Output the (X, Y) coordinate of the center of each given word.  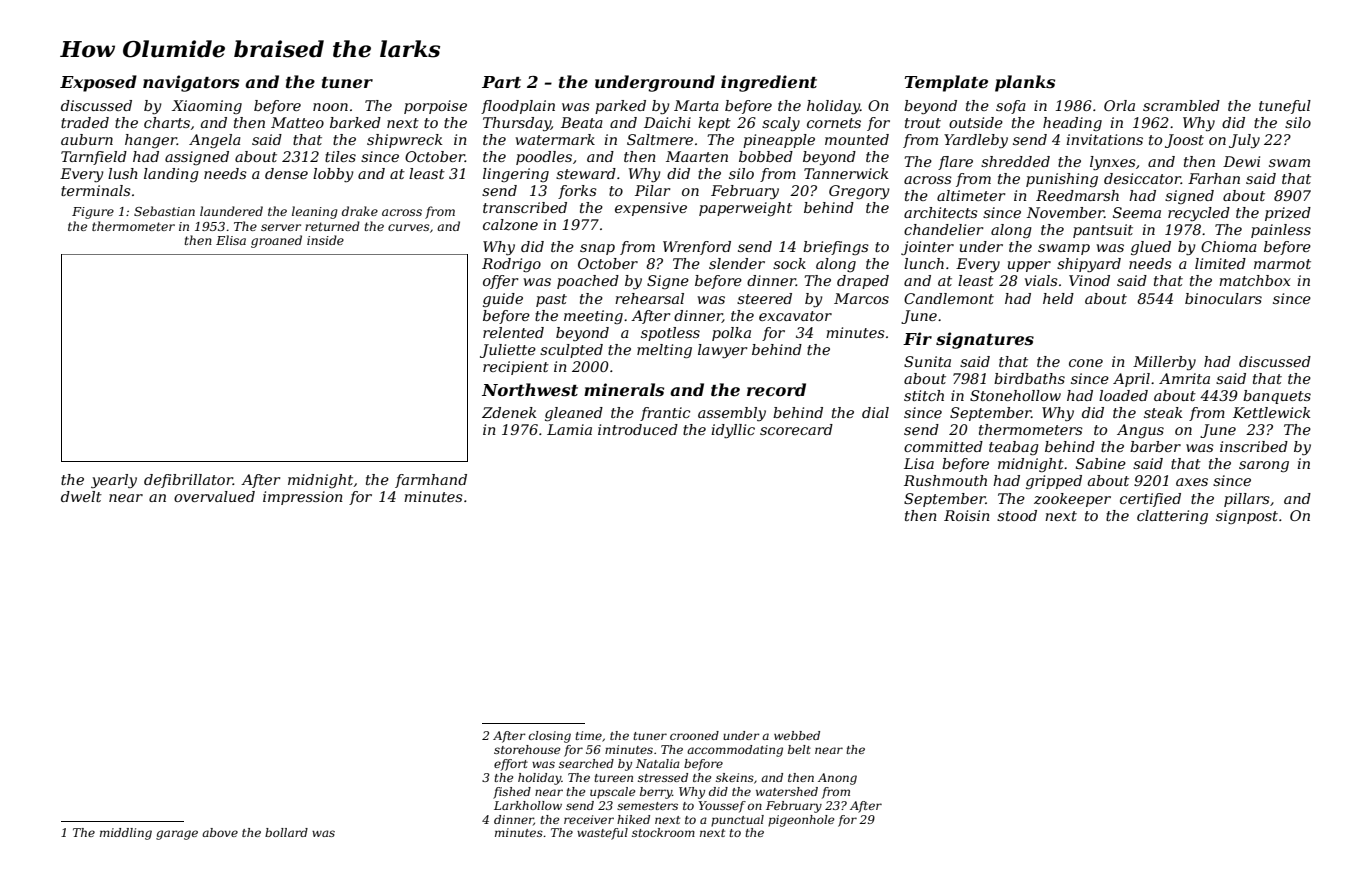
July (1244, 141)
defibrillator (188, 481)
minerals (624, 389)
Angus (1140, 431)
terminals (96, 190)
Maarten (697, 156)
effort (511, 765)
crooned (694, 735)
